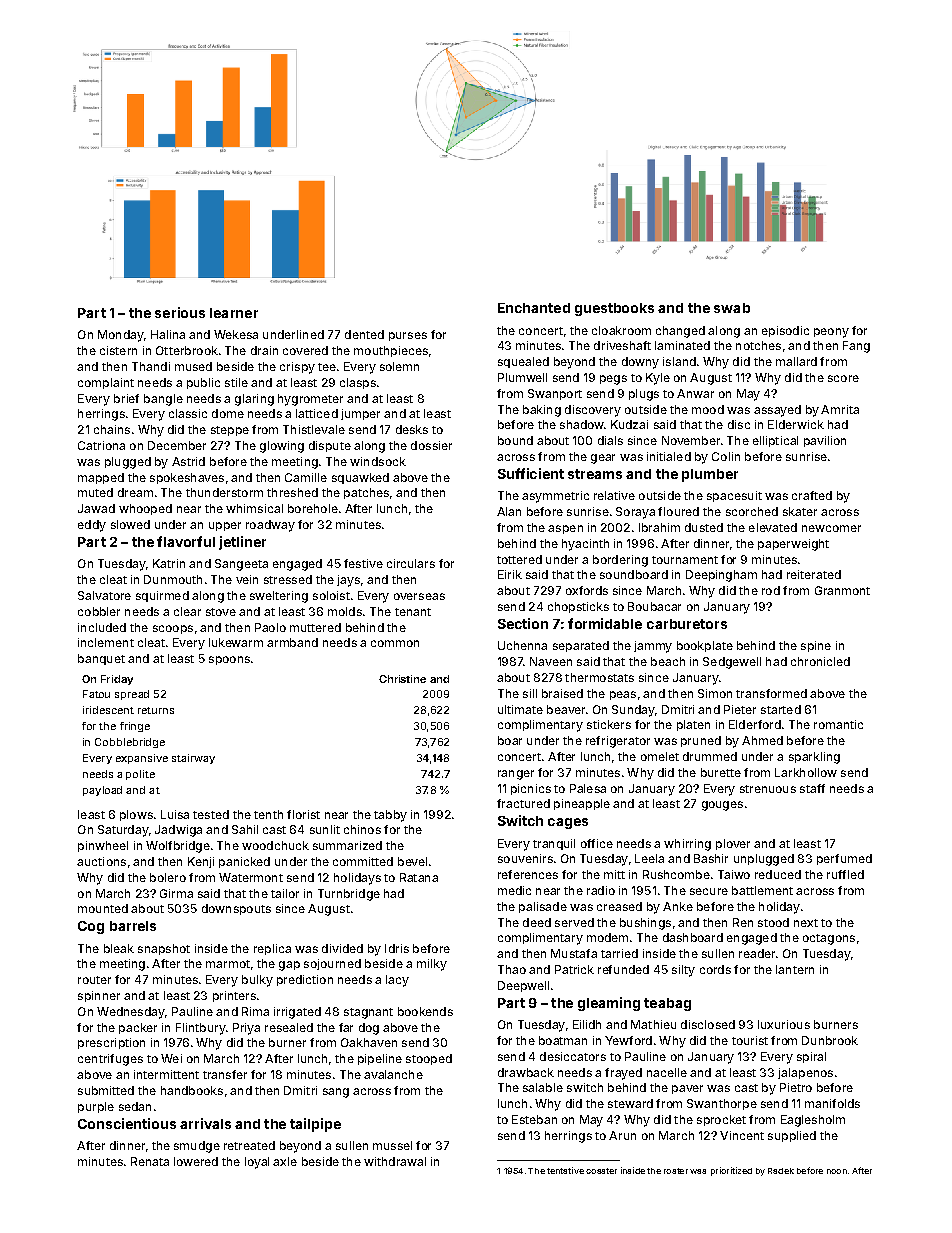 The width and height of the page is (952, 1233). I want to click on patches, so click(366, 493).
